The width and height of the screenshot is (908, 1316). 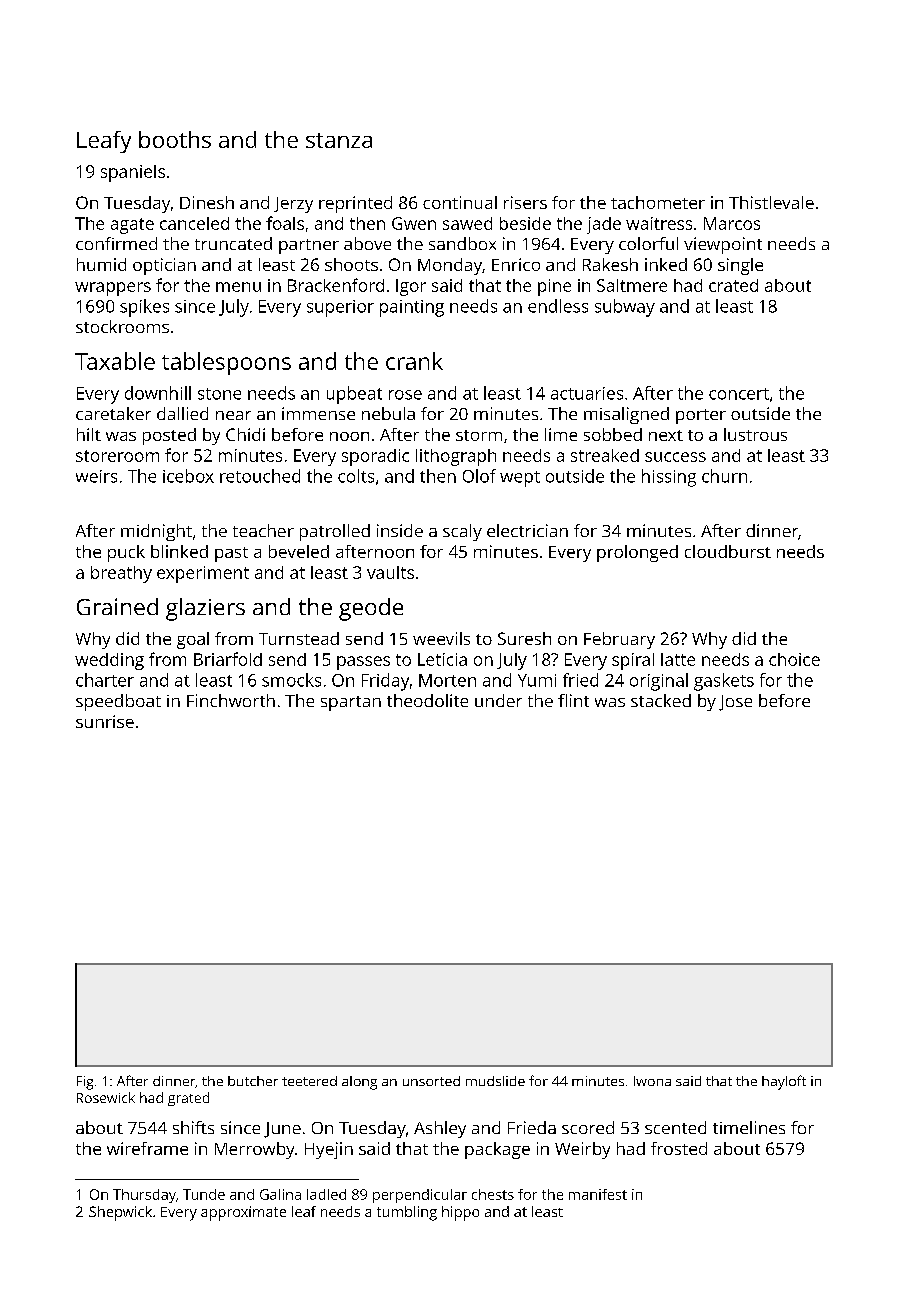 What do you see at coordinates (133, 173) in the screenshot?
I see `spaniels` at bounding box center [133, 173].
